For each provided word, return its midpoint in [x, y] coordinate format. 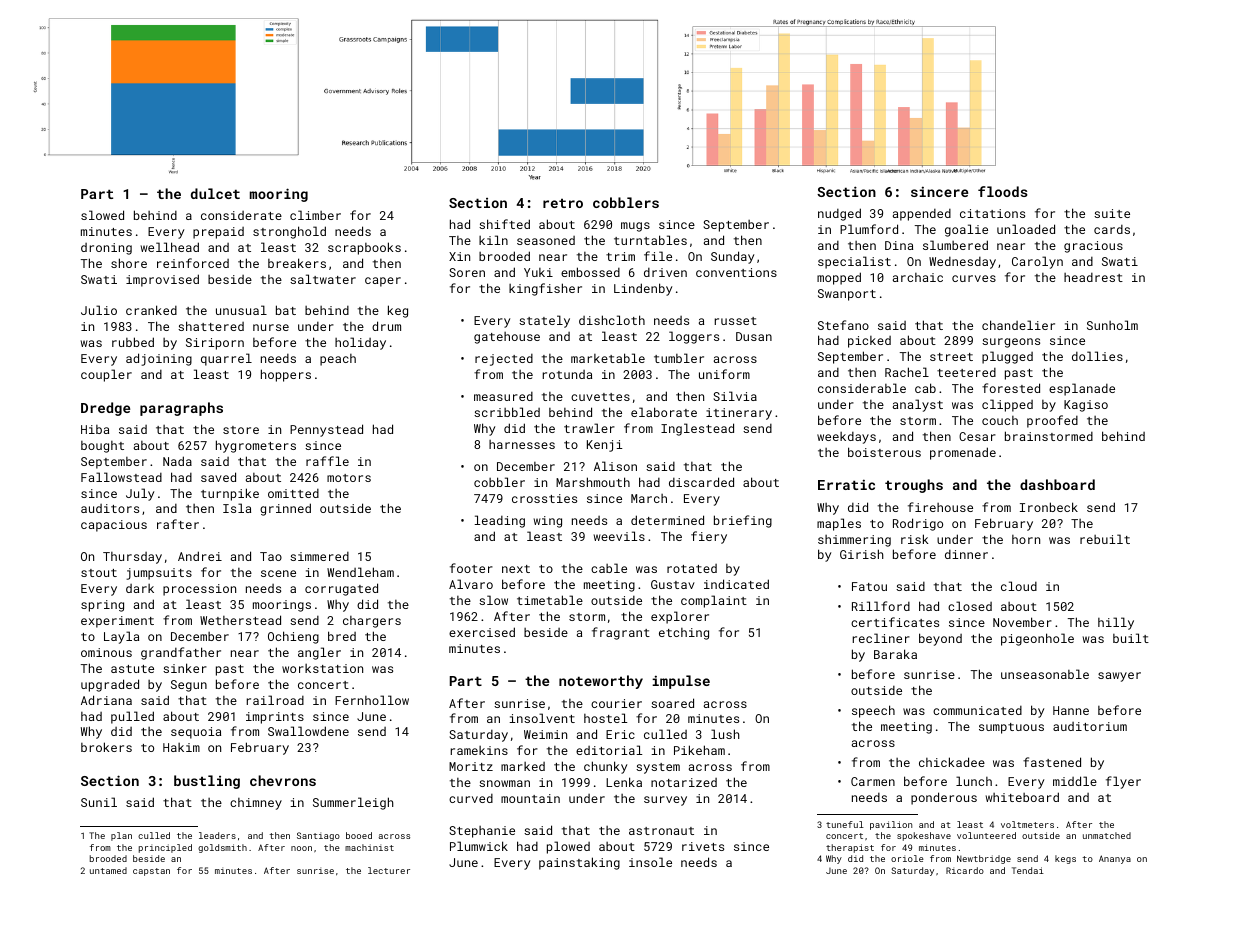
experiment [117, 622]
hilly [1116, 623]
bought [102, 447]
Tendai [1028, 870]
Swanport [847, 295]
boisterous [884, 452]
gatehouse [507, 338]
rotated [692, 568]
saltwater [323, 279]
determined [667, 520]
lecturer [389, 870]
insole [650, 862]
